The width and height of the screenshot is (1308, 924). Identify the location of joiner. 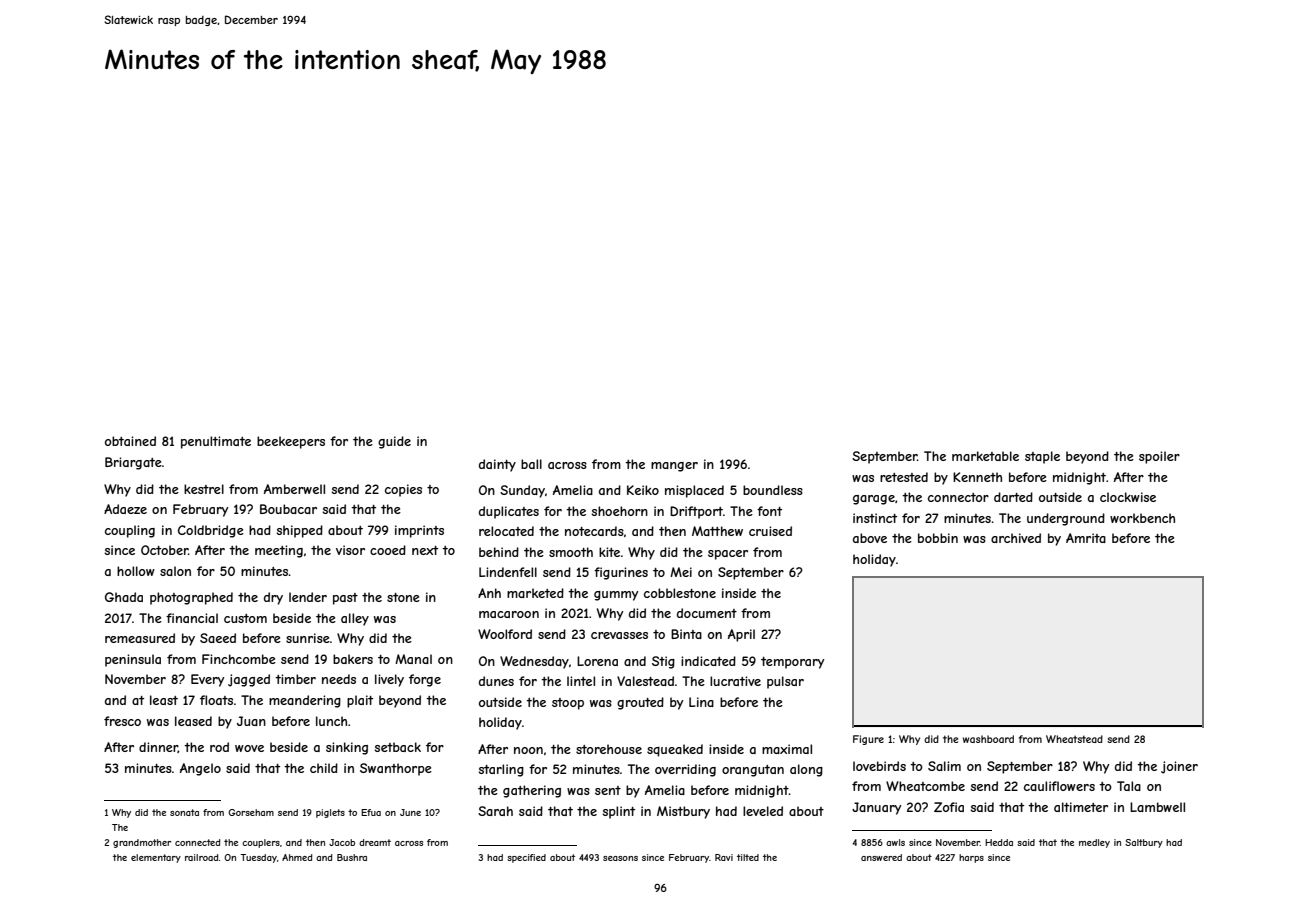
(1179, 767).
